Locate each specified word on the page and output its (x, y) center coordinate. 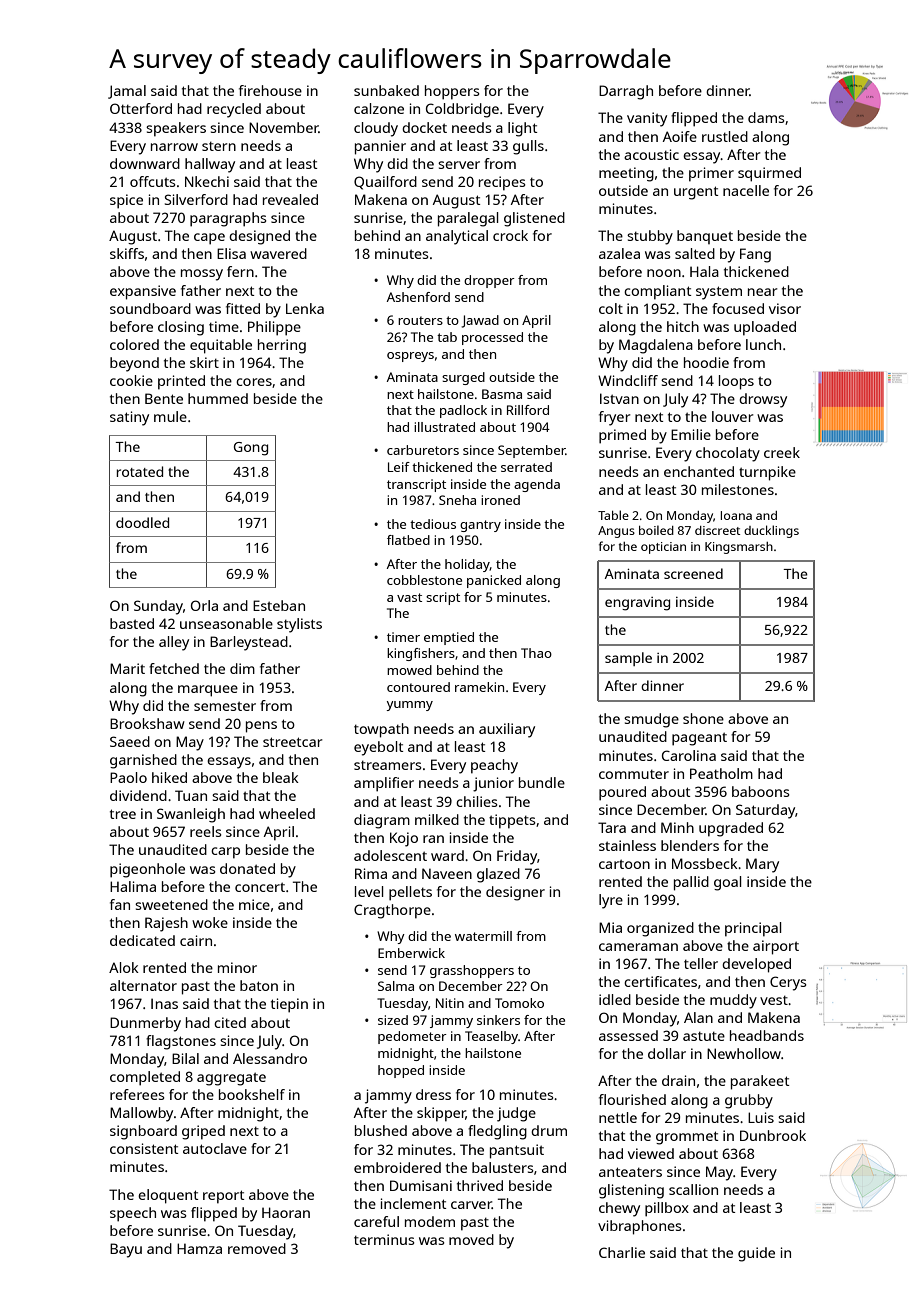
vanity (647, 119)
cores (254, 382)
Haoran (286, 1212)
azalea (619, 253)
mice (254, 904)
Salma (396, 986)
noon (664, 273)
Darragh (626, 92)
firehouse (270, 90)
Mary (762, 865)
